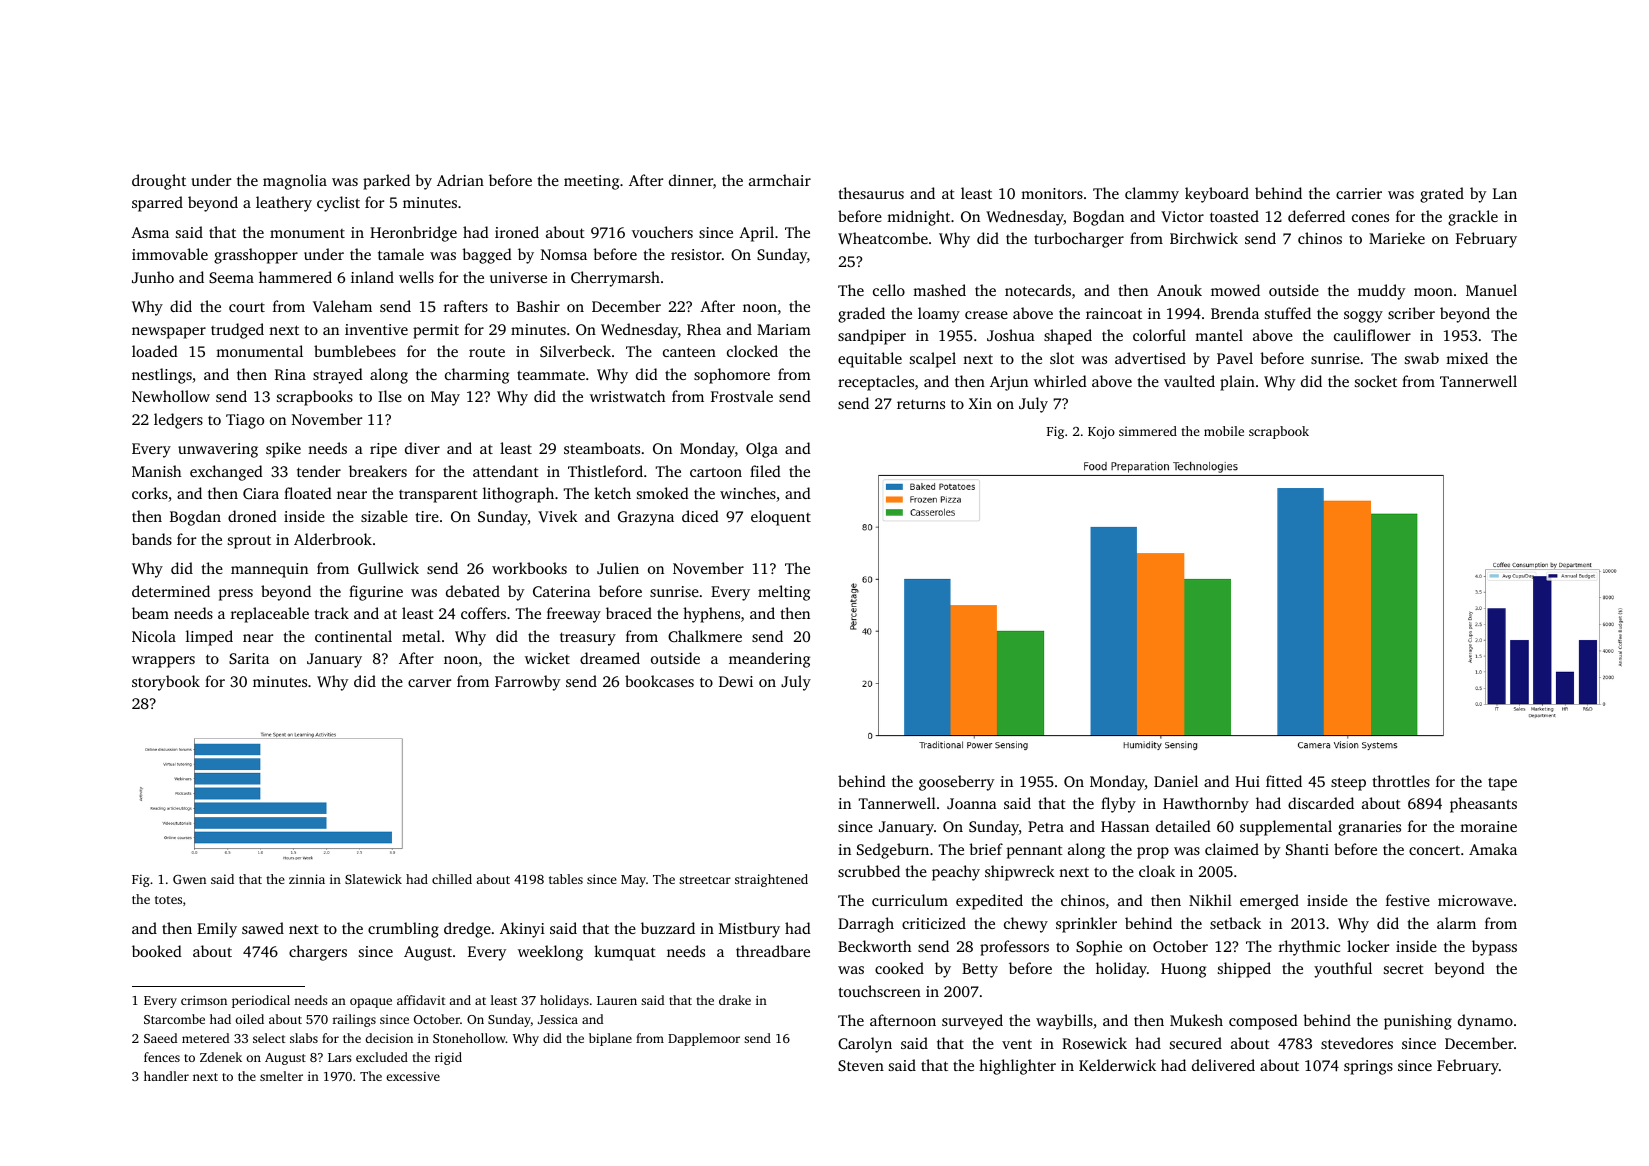  What do you see at coordinates (1502, 784) in the screenshot?
I see `tape` at bounding box center [1502, 784].
